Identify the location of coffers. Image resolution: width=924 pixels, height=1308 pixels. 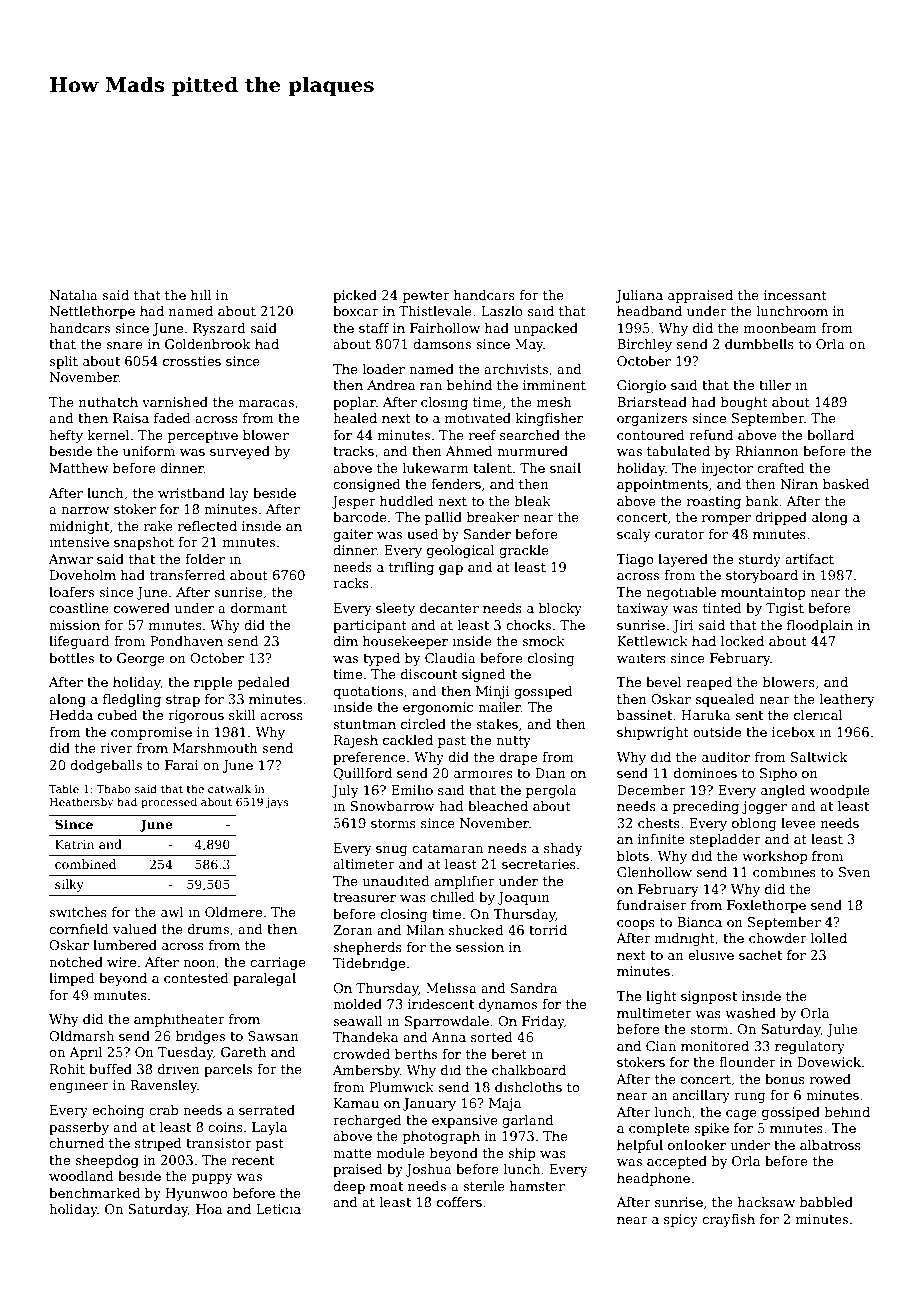
(459, 1202).
